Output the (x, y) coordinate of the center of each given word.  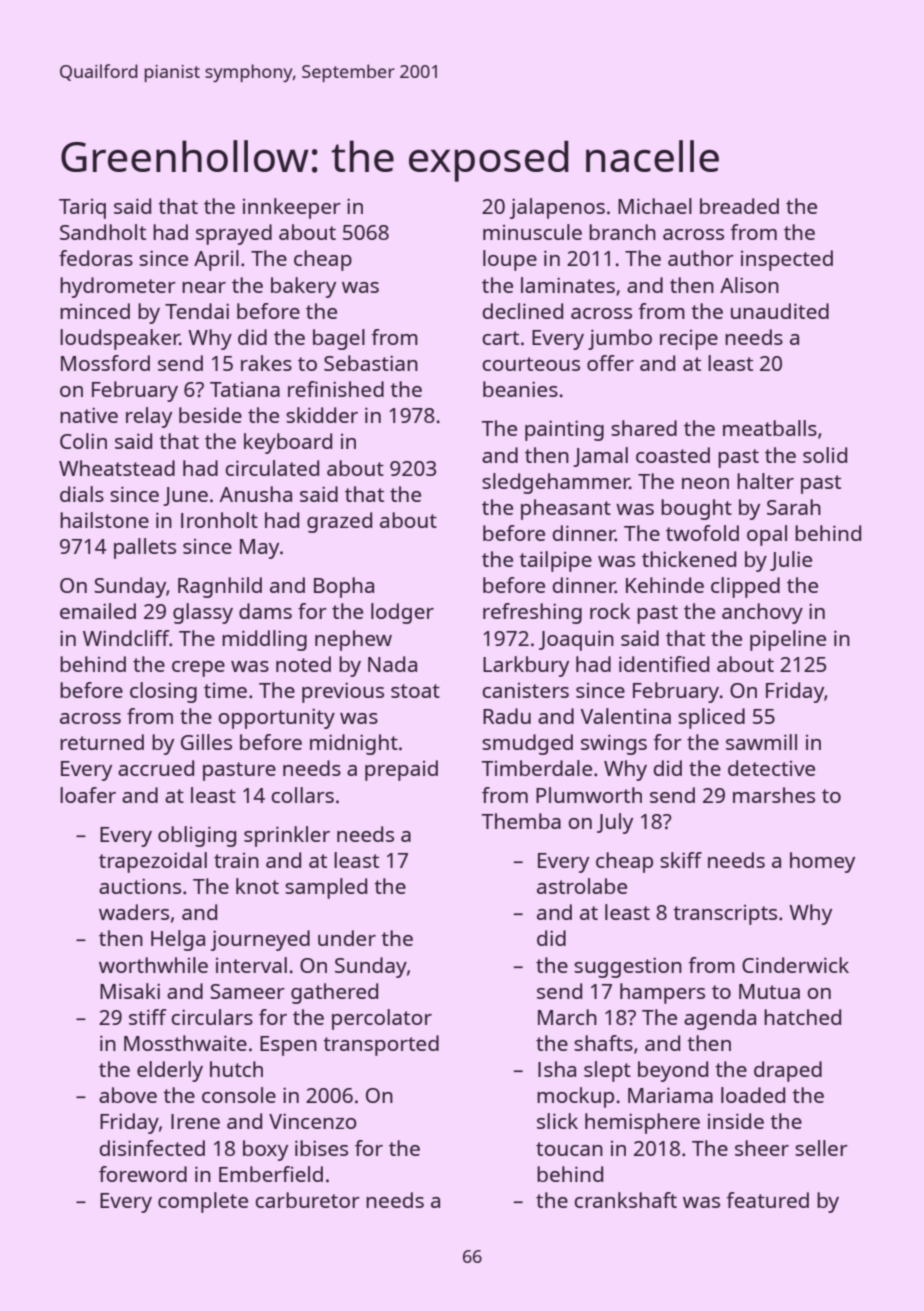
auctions (140, 886)
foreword (143, 1174)
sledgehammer (556, 483)
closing (163, 692)
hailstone (104, 520)
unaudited (780, 311)
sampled (326, 888)
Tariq (82, 209)
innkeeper (292, 208)
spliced (711, 718)
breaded (739, 206)
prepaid (401, 770)
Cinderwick (795, 965)
